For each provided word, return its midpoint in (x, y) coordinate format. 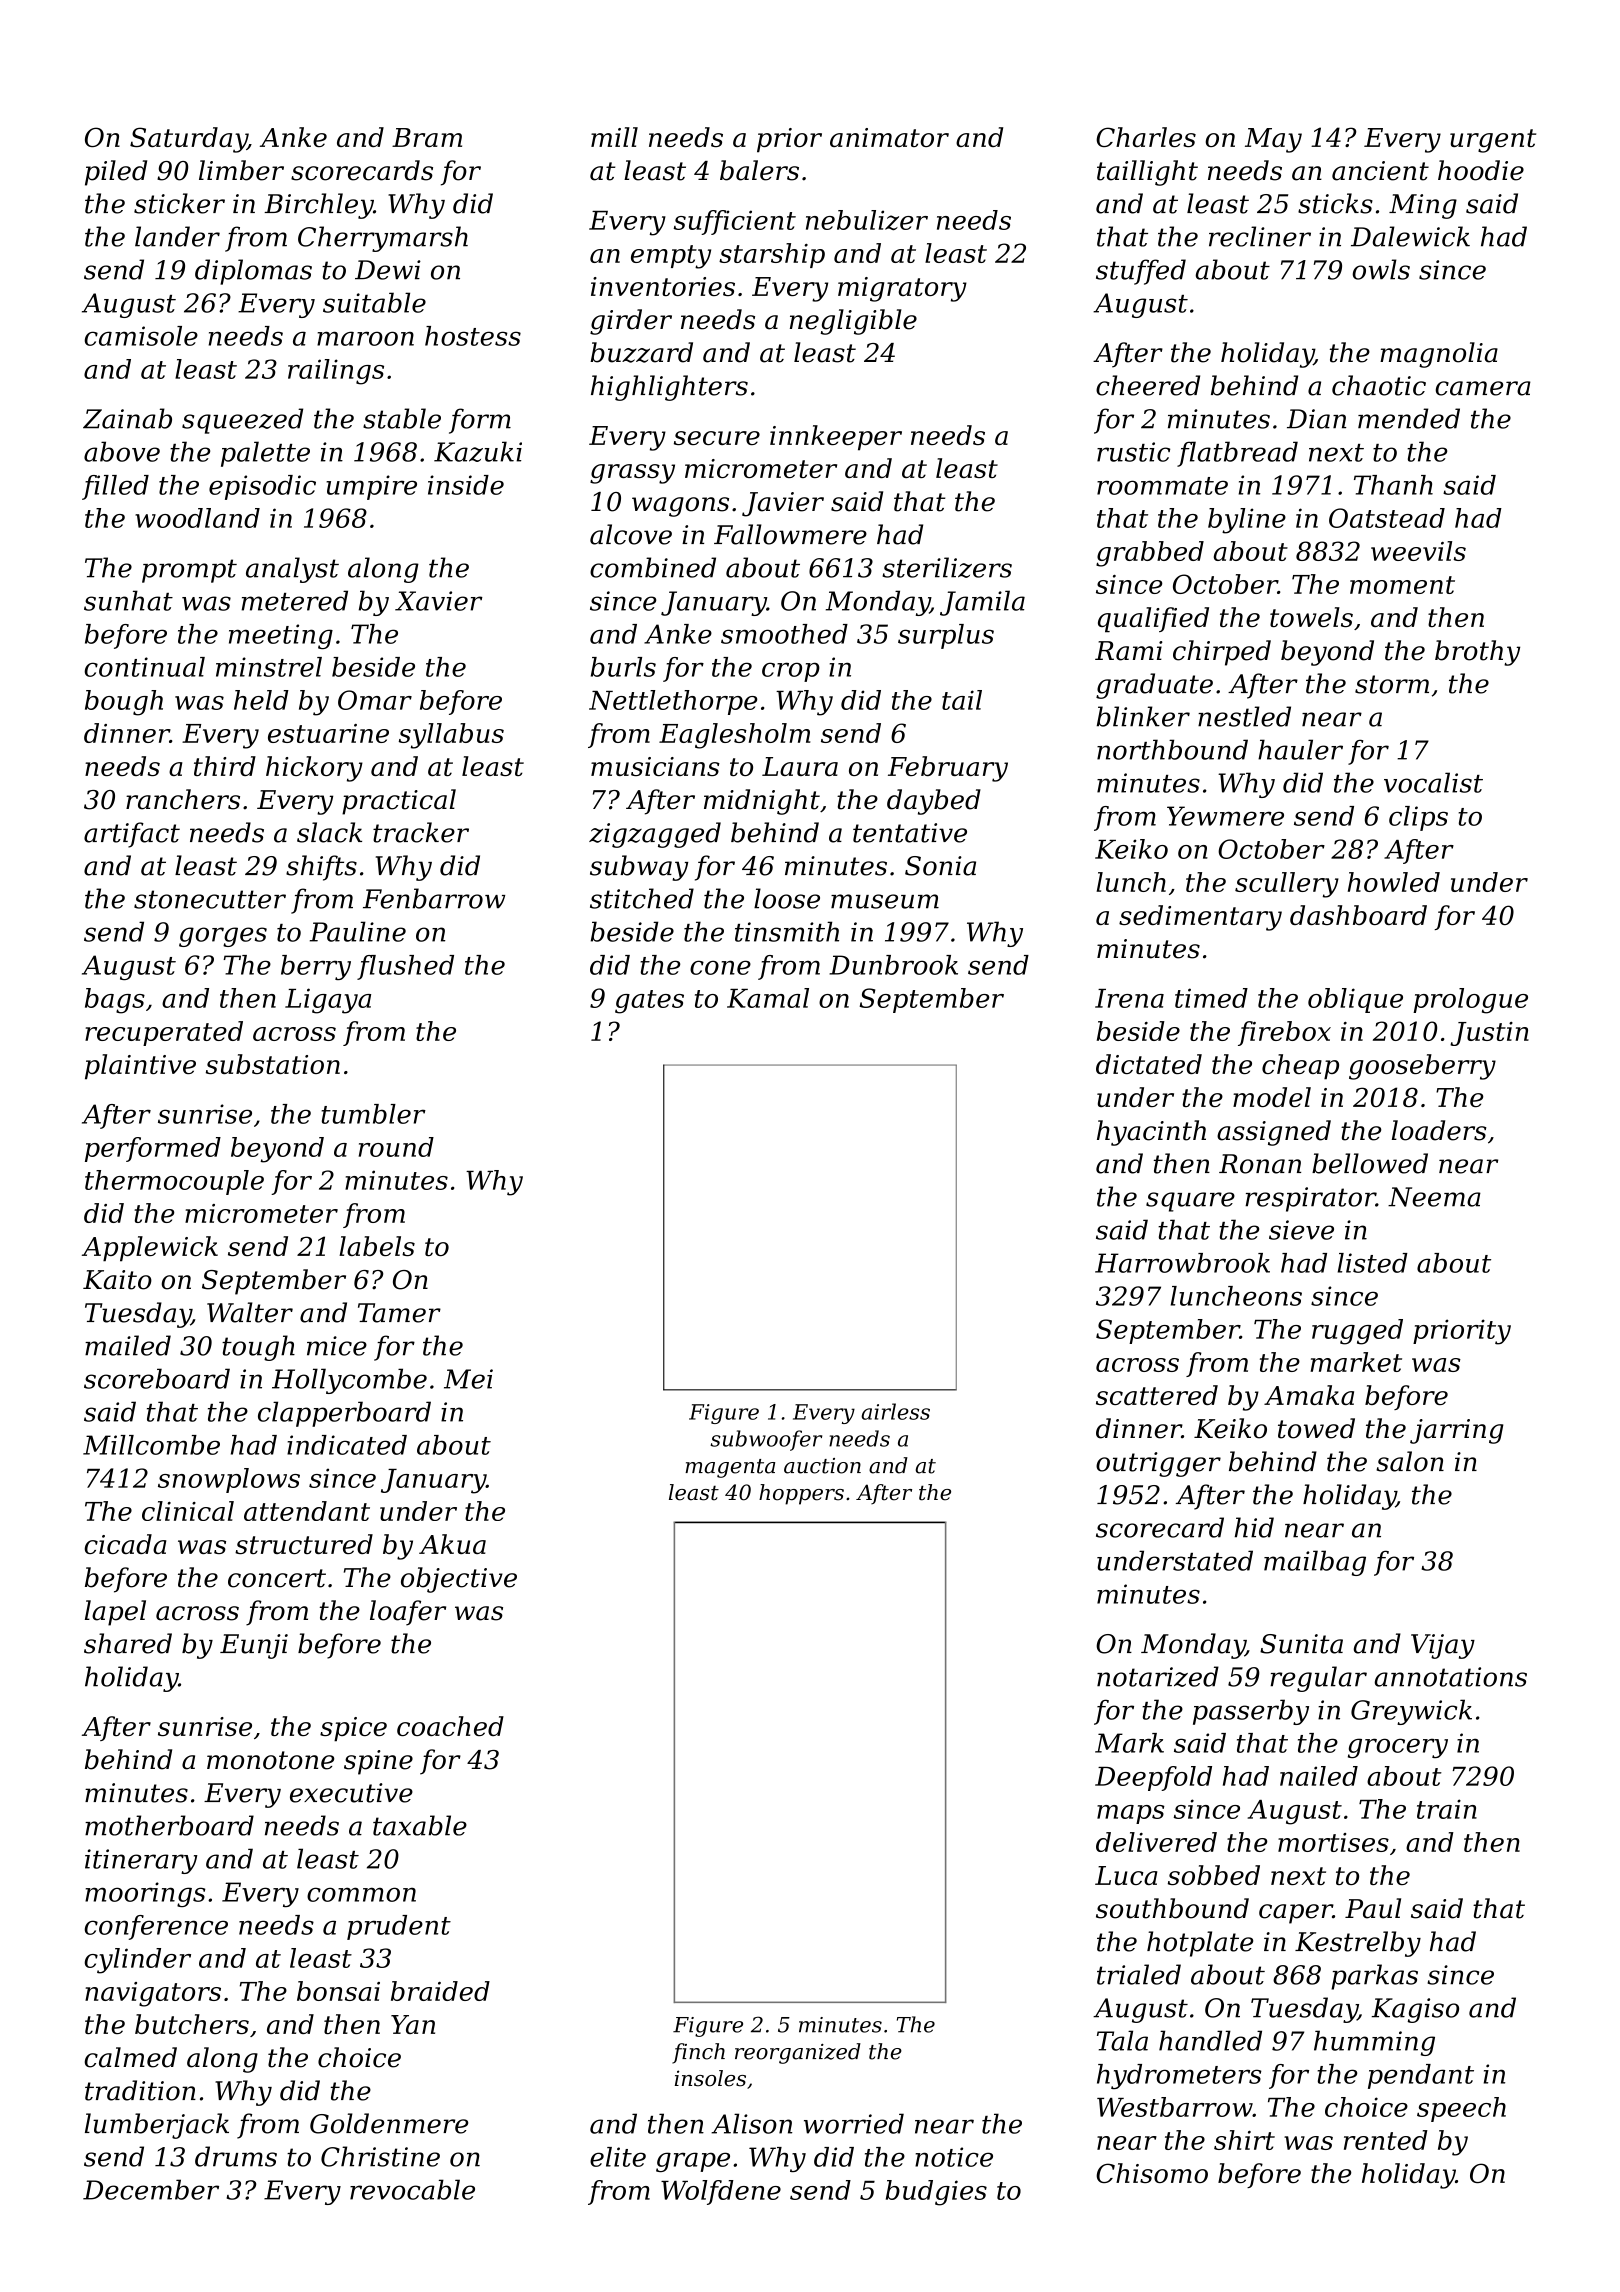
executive (351, 1793)
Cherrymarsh (383, 239)
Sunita (1301, 1644)
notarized (1158, 1676)
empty (671, 257)
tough (258, 1348)
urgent (1493, 141)
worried (854, 2123)
